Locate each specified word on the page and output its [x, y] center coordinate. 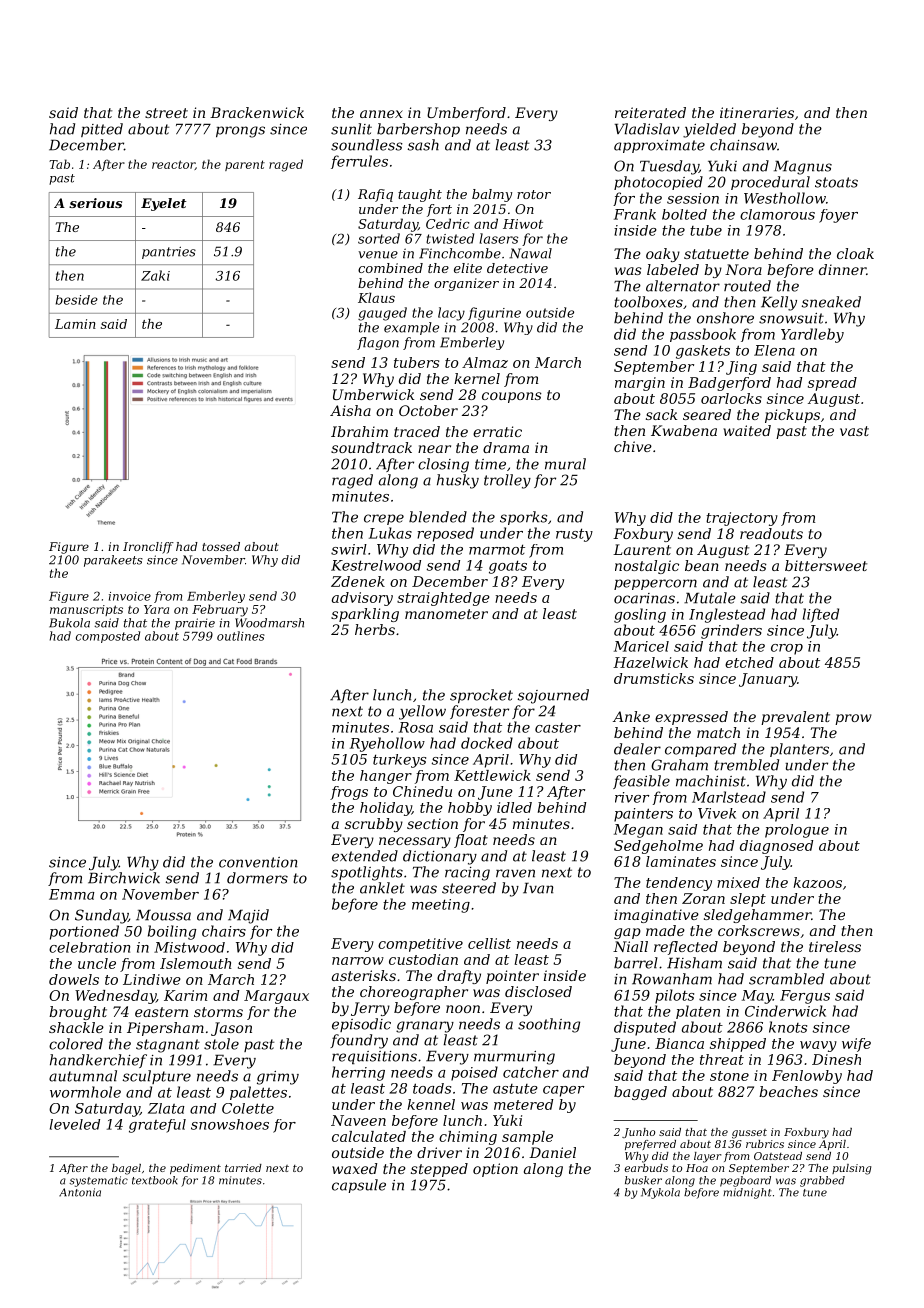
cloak [855, 253]
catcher [531, 1072]
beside [77, 300]
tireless [835, 946]
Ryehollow [387, 744]
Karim [185, 995]
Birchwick [124, 878]
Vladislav [647, 129]
